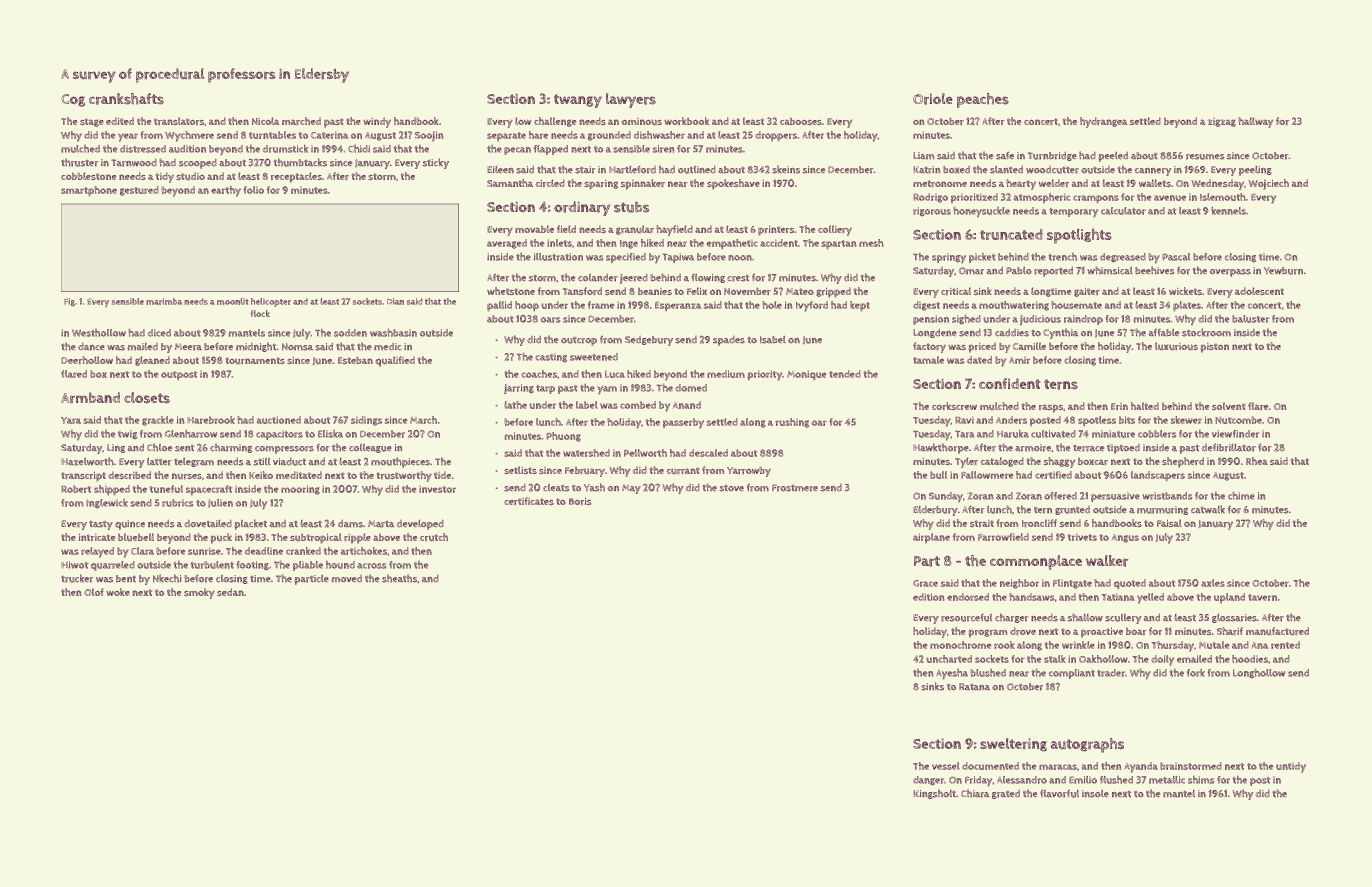 The width and height of the screenshot is (1372, 887). What do you see at coordinates (929, 347) in the screenshot?
I see `factory` at bounding box center [929, 347].
